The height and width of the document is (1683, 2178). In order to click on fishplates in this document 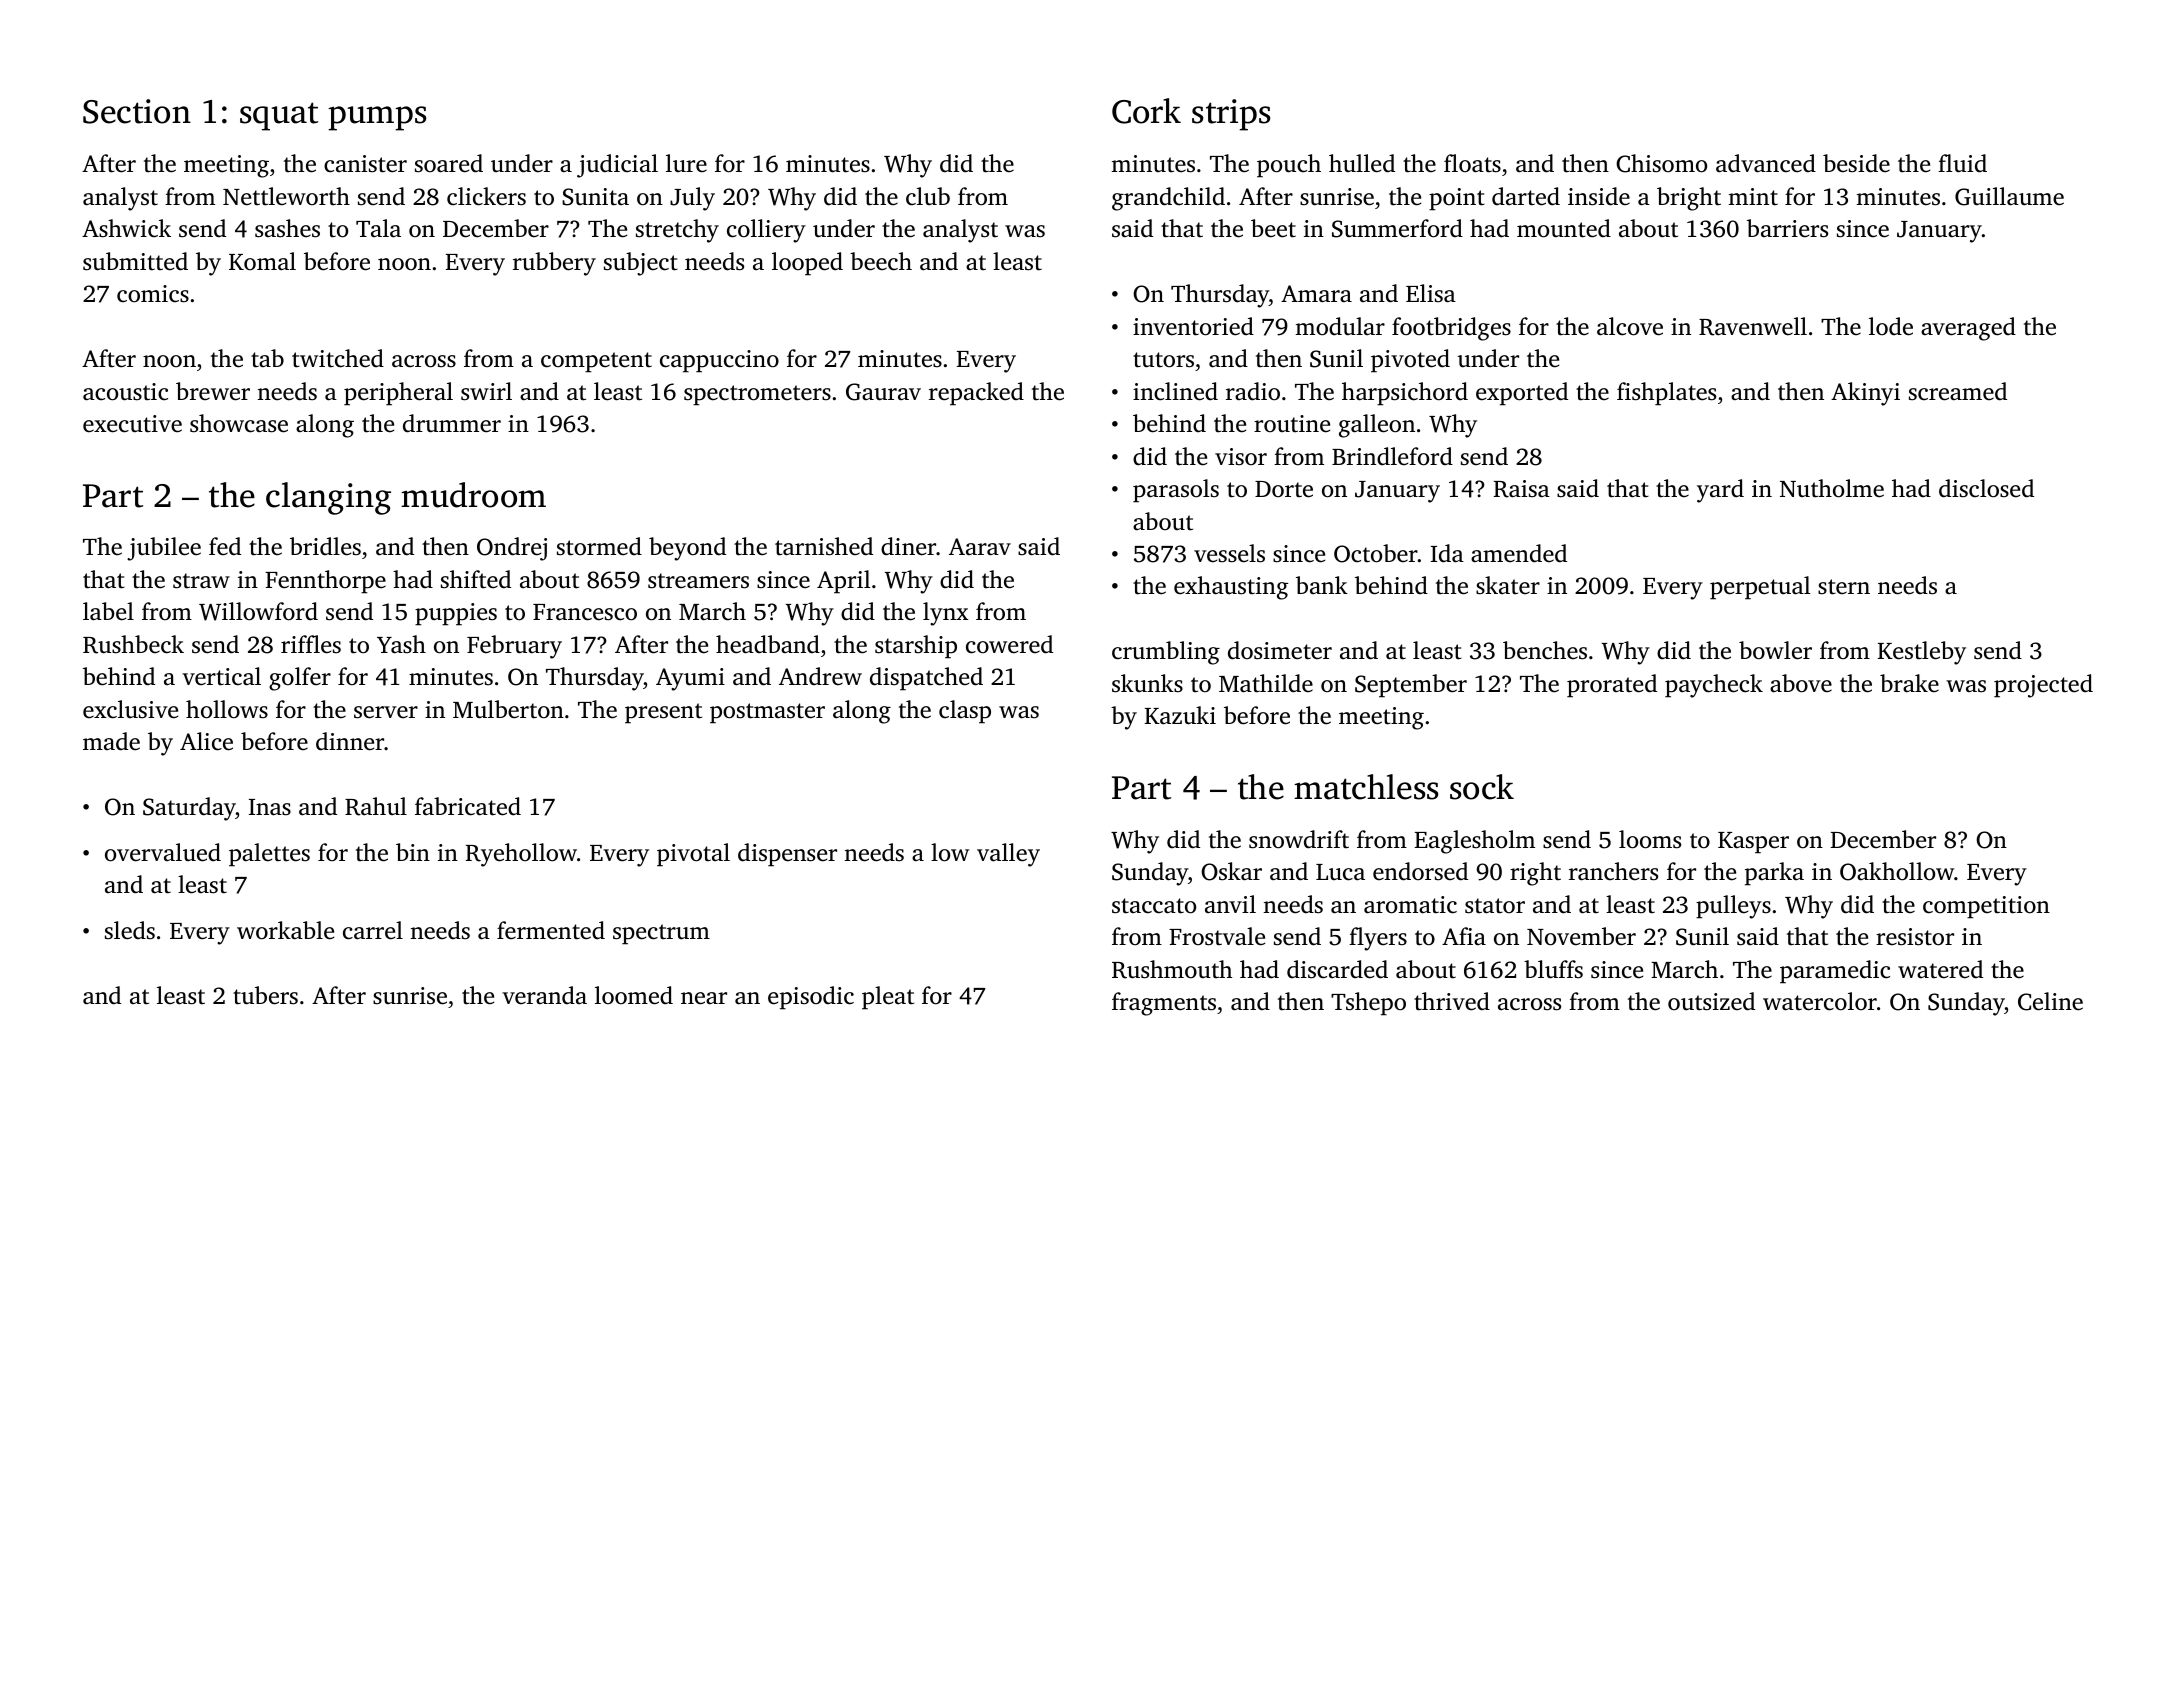, I will do `click(1666, 394)`.
